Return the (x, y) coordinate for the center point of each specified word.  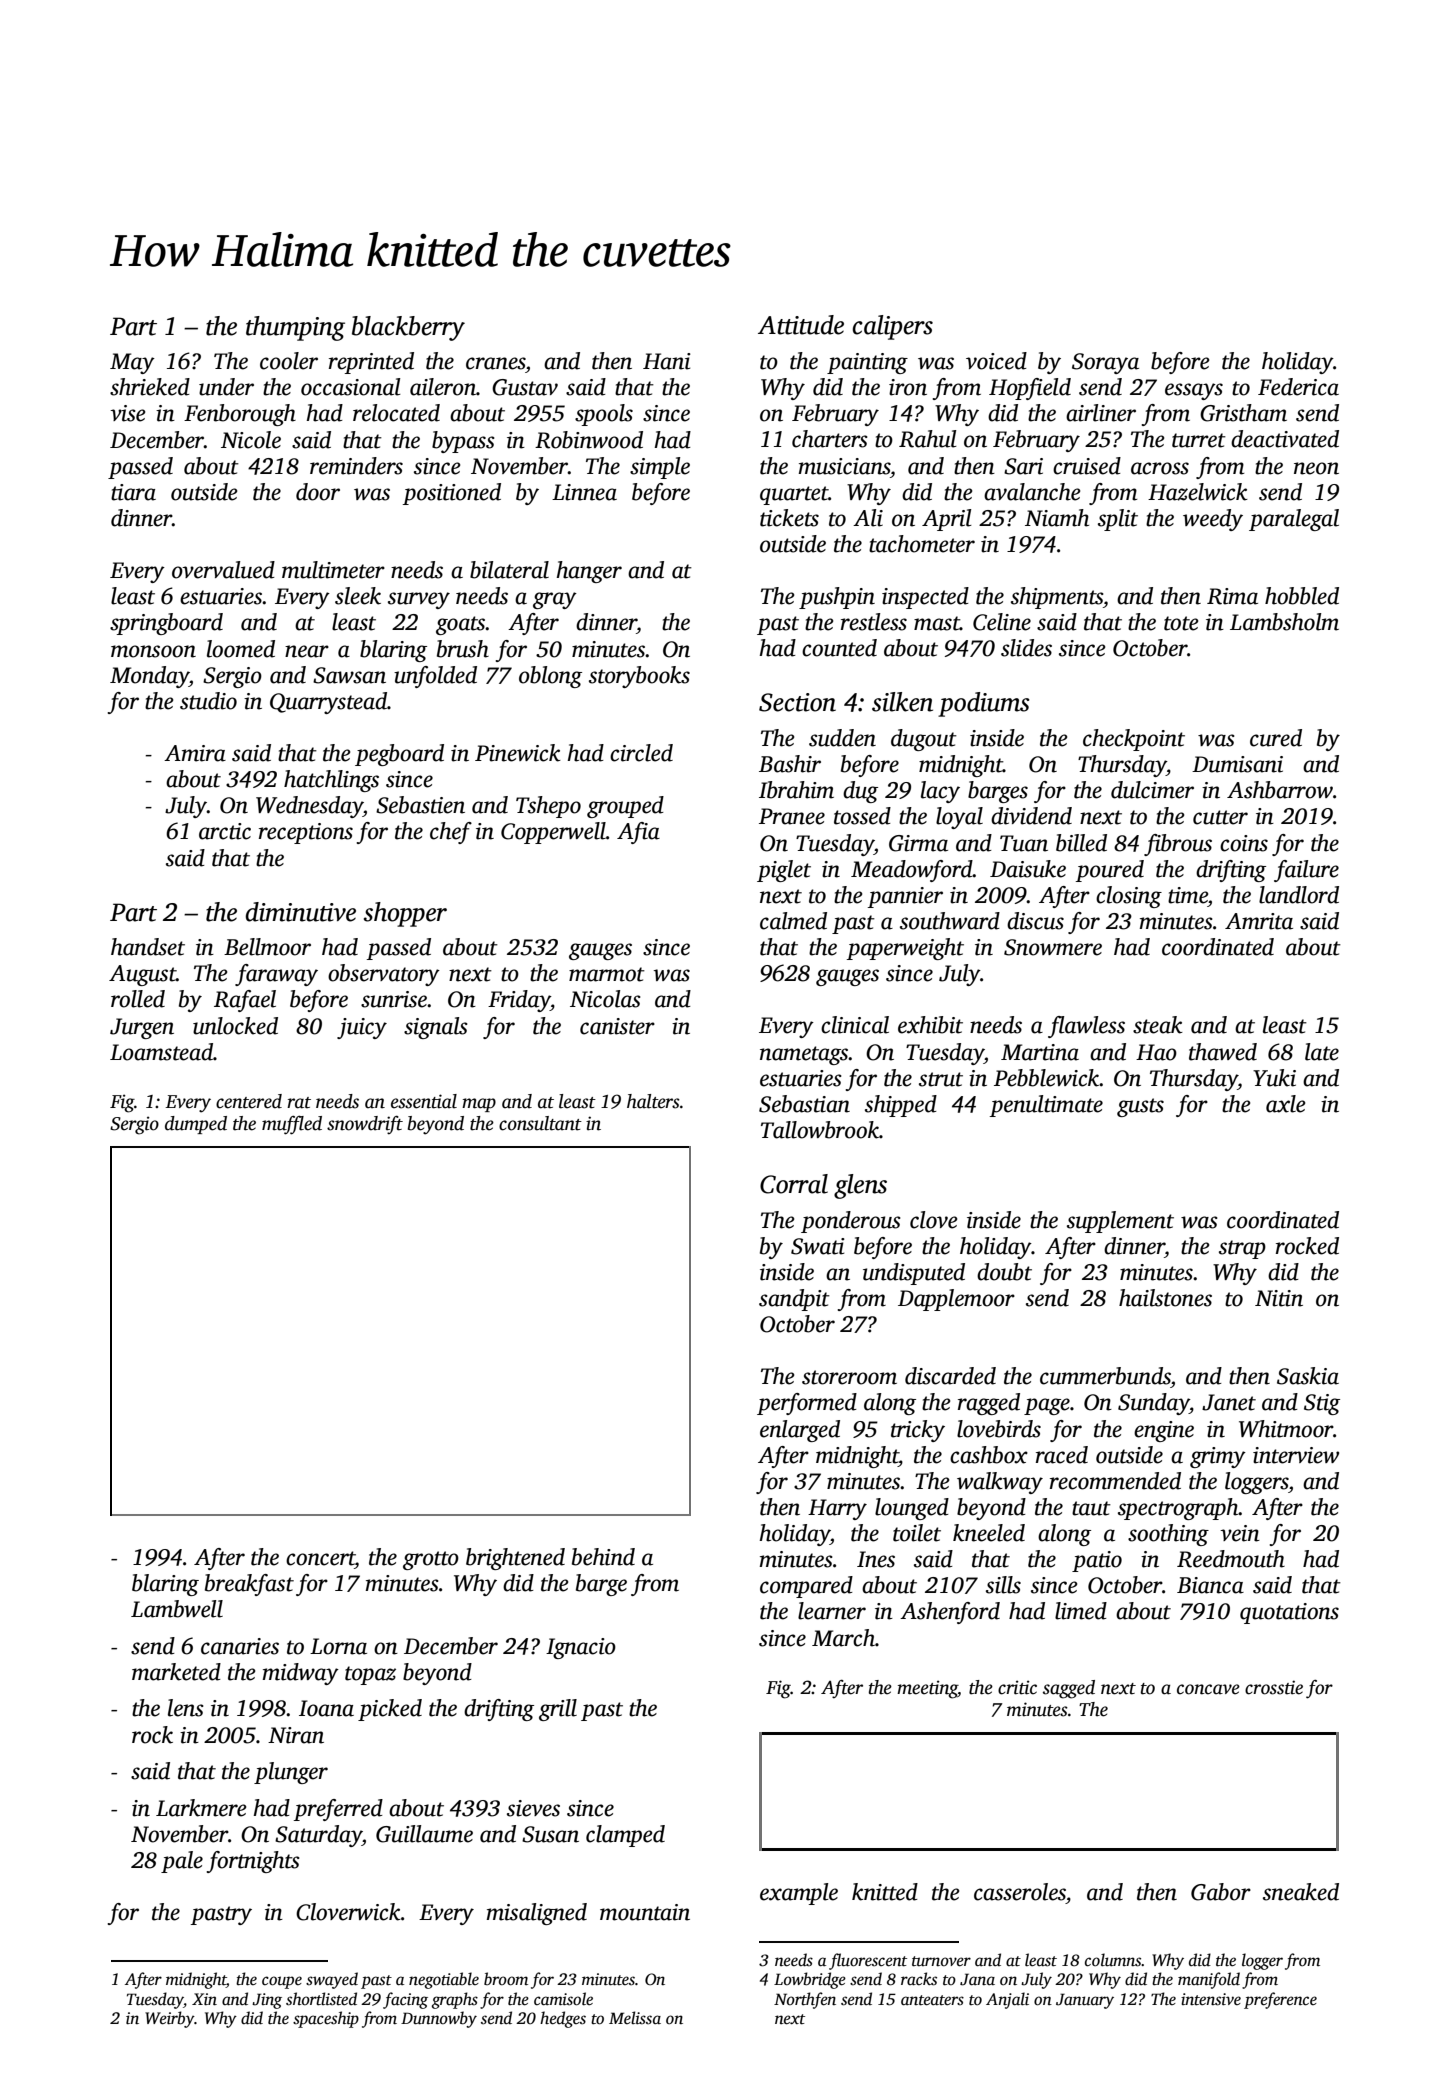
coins (1244, 843)
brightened (515, 1559)
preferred (338, 1810)
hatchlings (331, 781)
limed (1081, 1611)
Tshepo (548, 807)
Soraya (1105, 363)
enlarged (800, 1431)
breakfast (249, 1585)
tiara (133, 492)
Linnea (584, 492)
